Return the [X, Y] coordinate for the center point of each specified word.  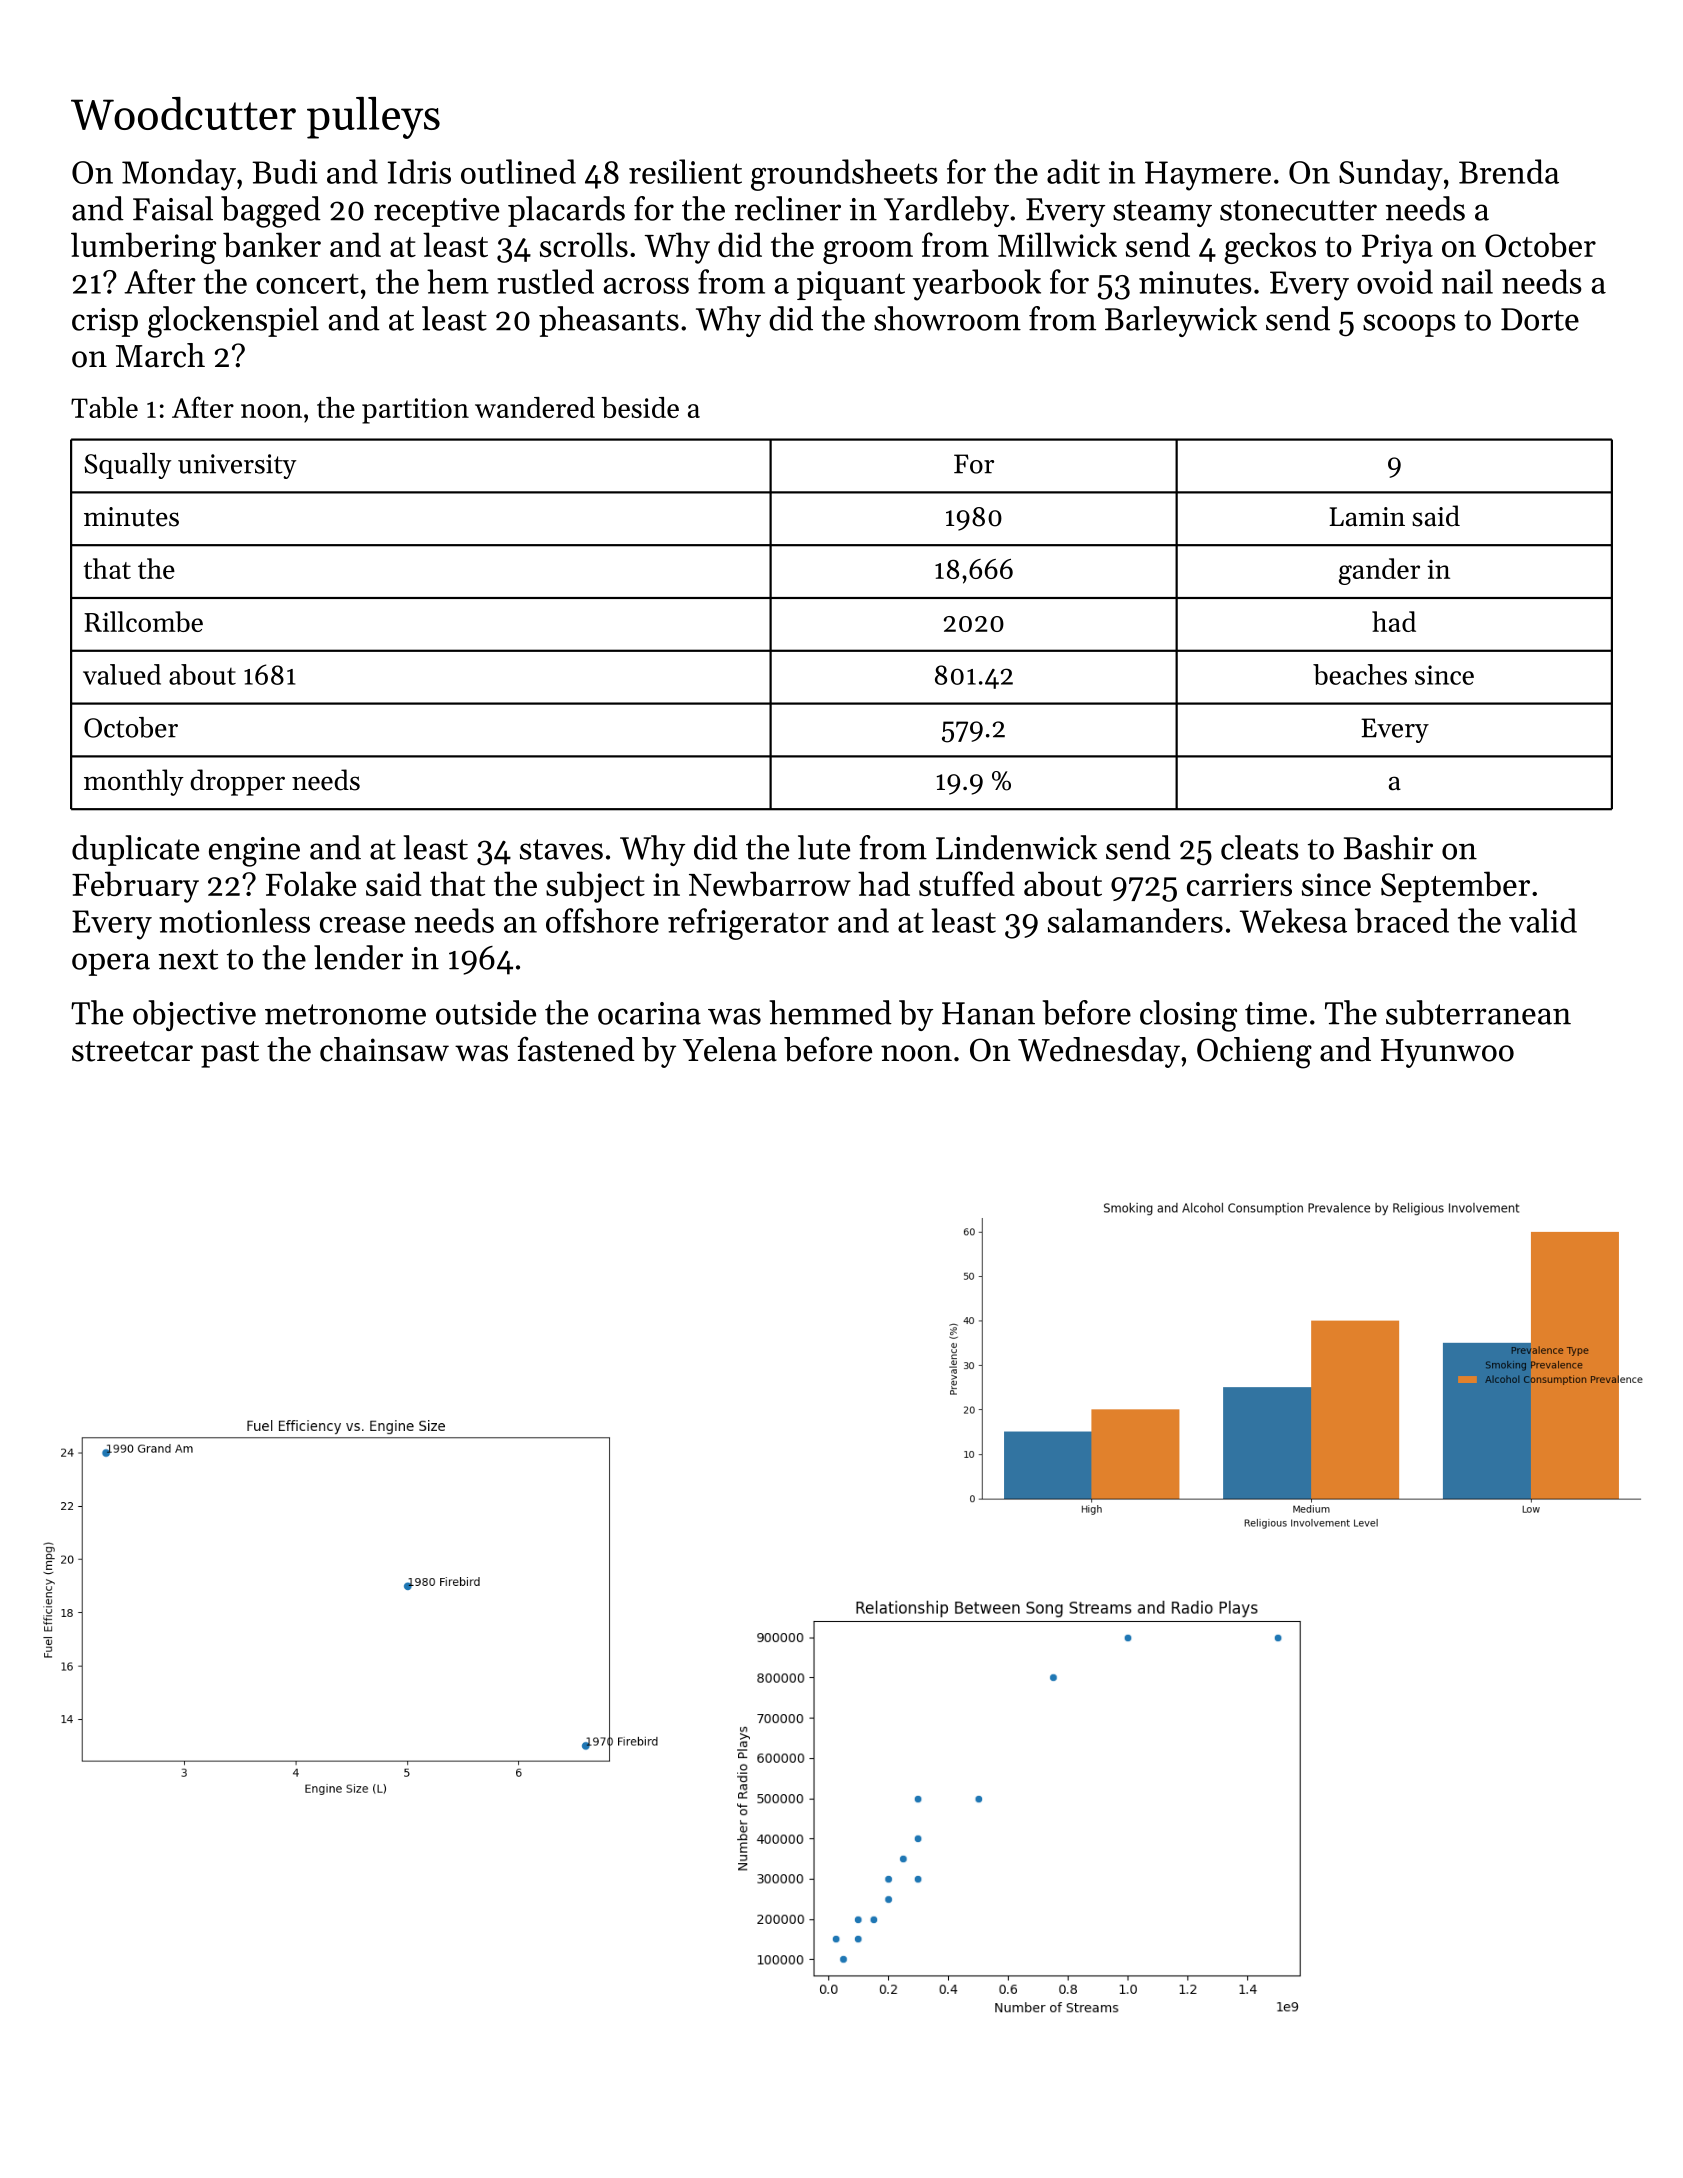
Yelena [730, 1049]
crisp [105, 322]
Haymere [1208, 176]
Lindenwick [1016, 847]
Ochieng [1254, 1053]
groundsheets [844, 175]
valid [1543, 920]
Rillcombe [143, 621]
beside [640, 407]
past [230, 1054]
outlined [518, 171]
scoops [1409, 325]
